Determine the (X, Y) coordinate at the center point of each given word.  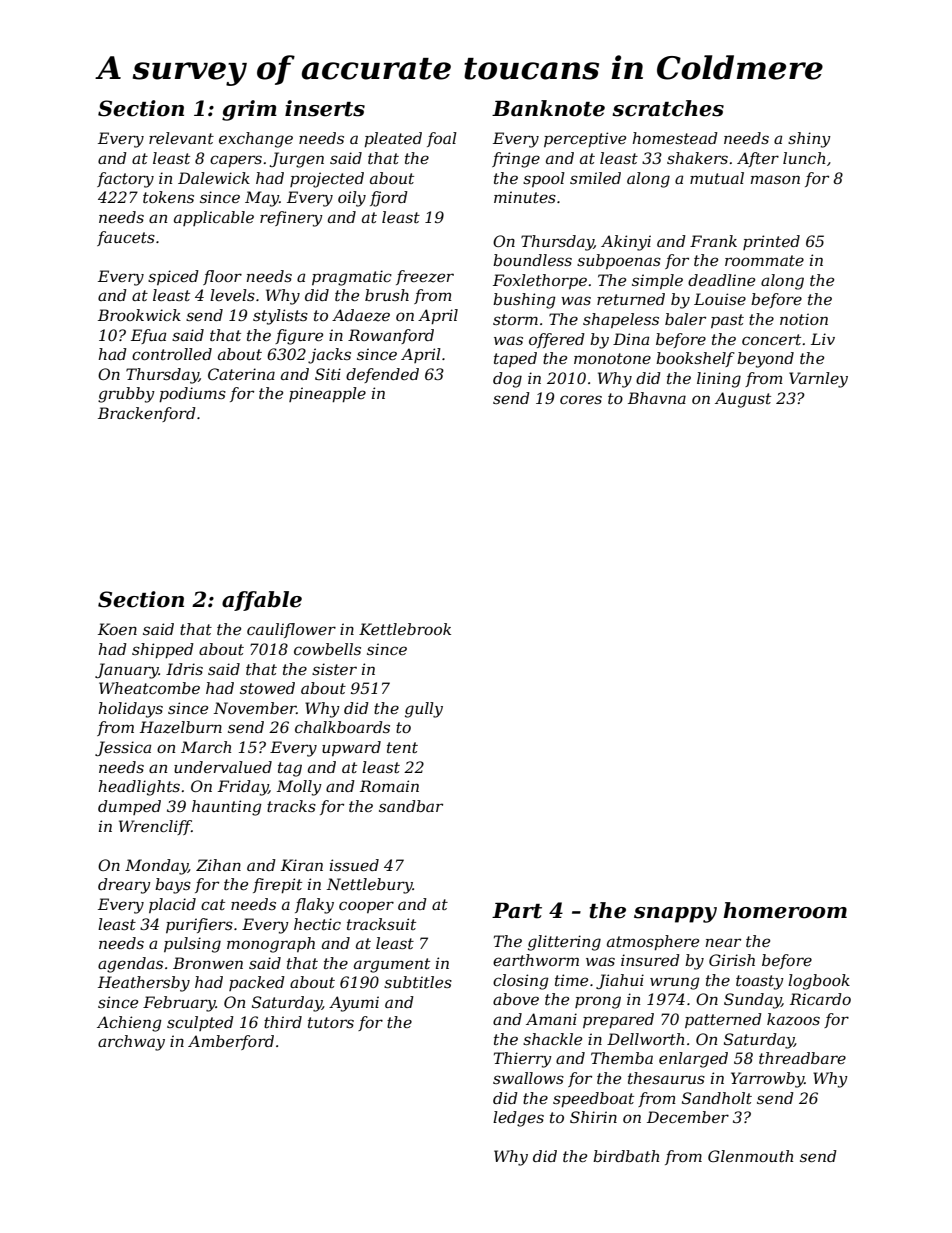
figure (299, 337)
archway (131, 1043)
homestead (675, 138)
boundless (532, 260)
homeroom (785, 910)
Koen (117, 629)
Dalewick (214, 178)
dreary (124, 886)
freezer (425, 277)
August (743, 400)
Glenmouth (750, 1156)
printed (771, 242)
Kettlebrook (405, 629)
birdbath (626, 1156)
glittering (564, 943)
